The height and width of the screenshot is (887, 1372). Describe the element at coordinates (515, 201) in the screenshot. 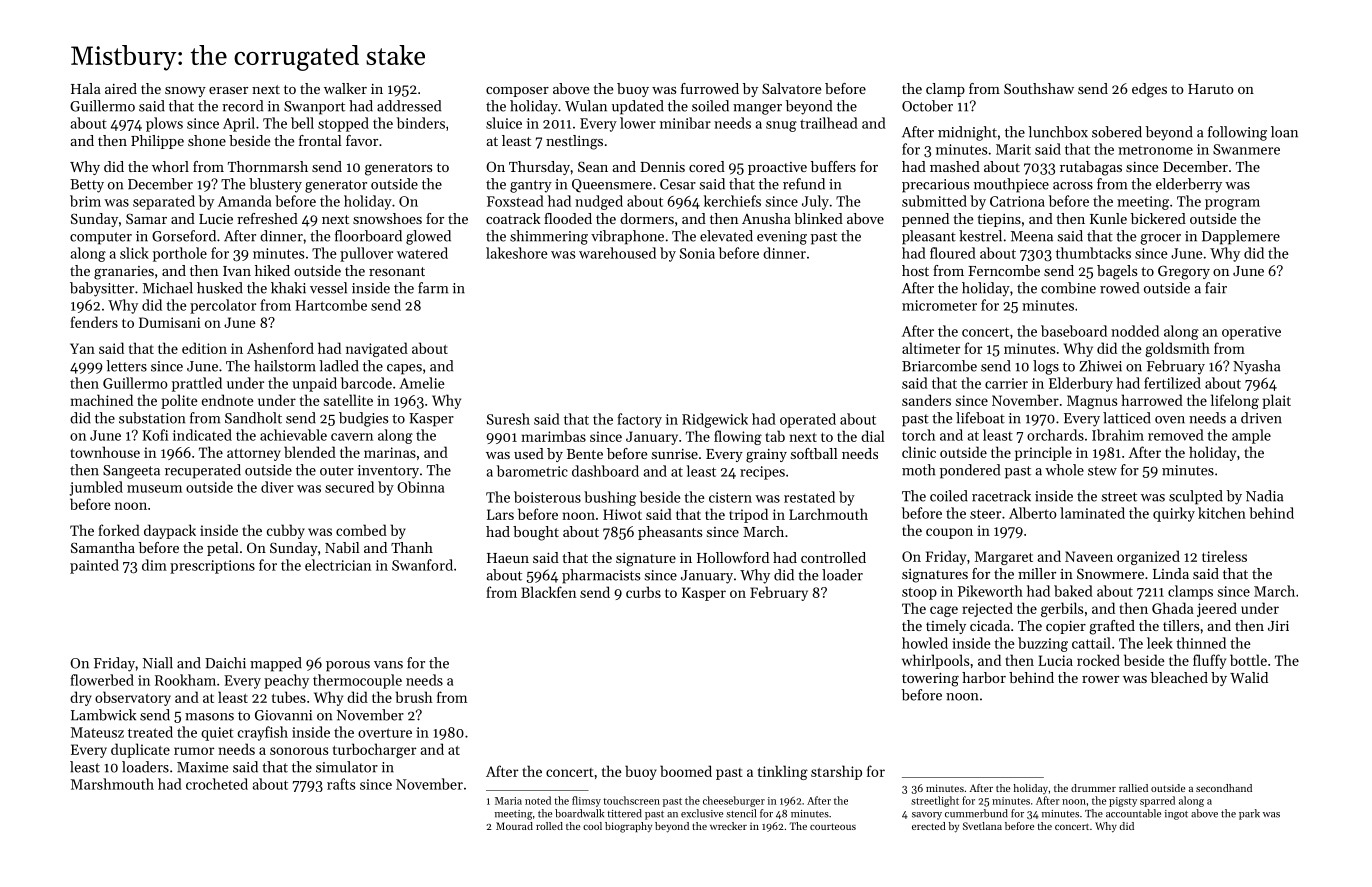

I see `Foxstead` at that location.
